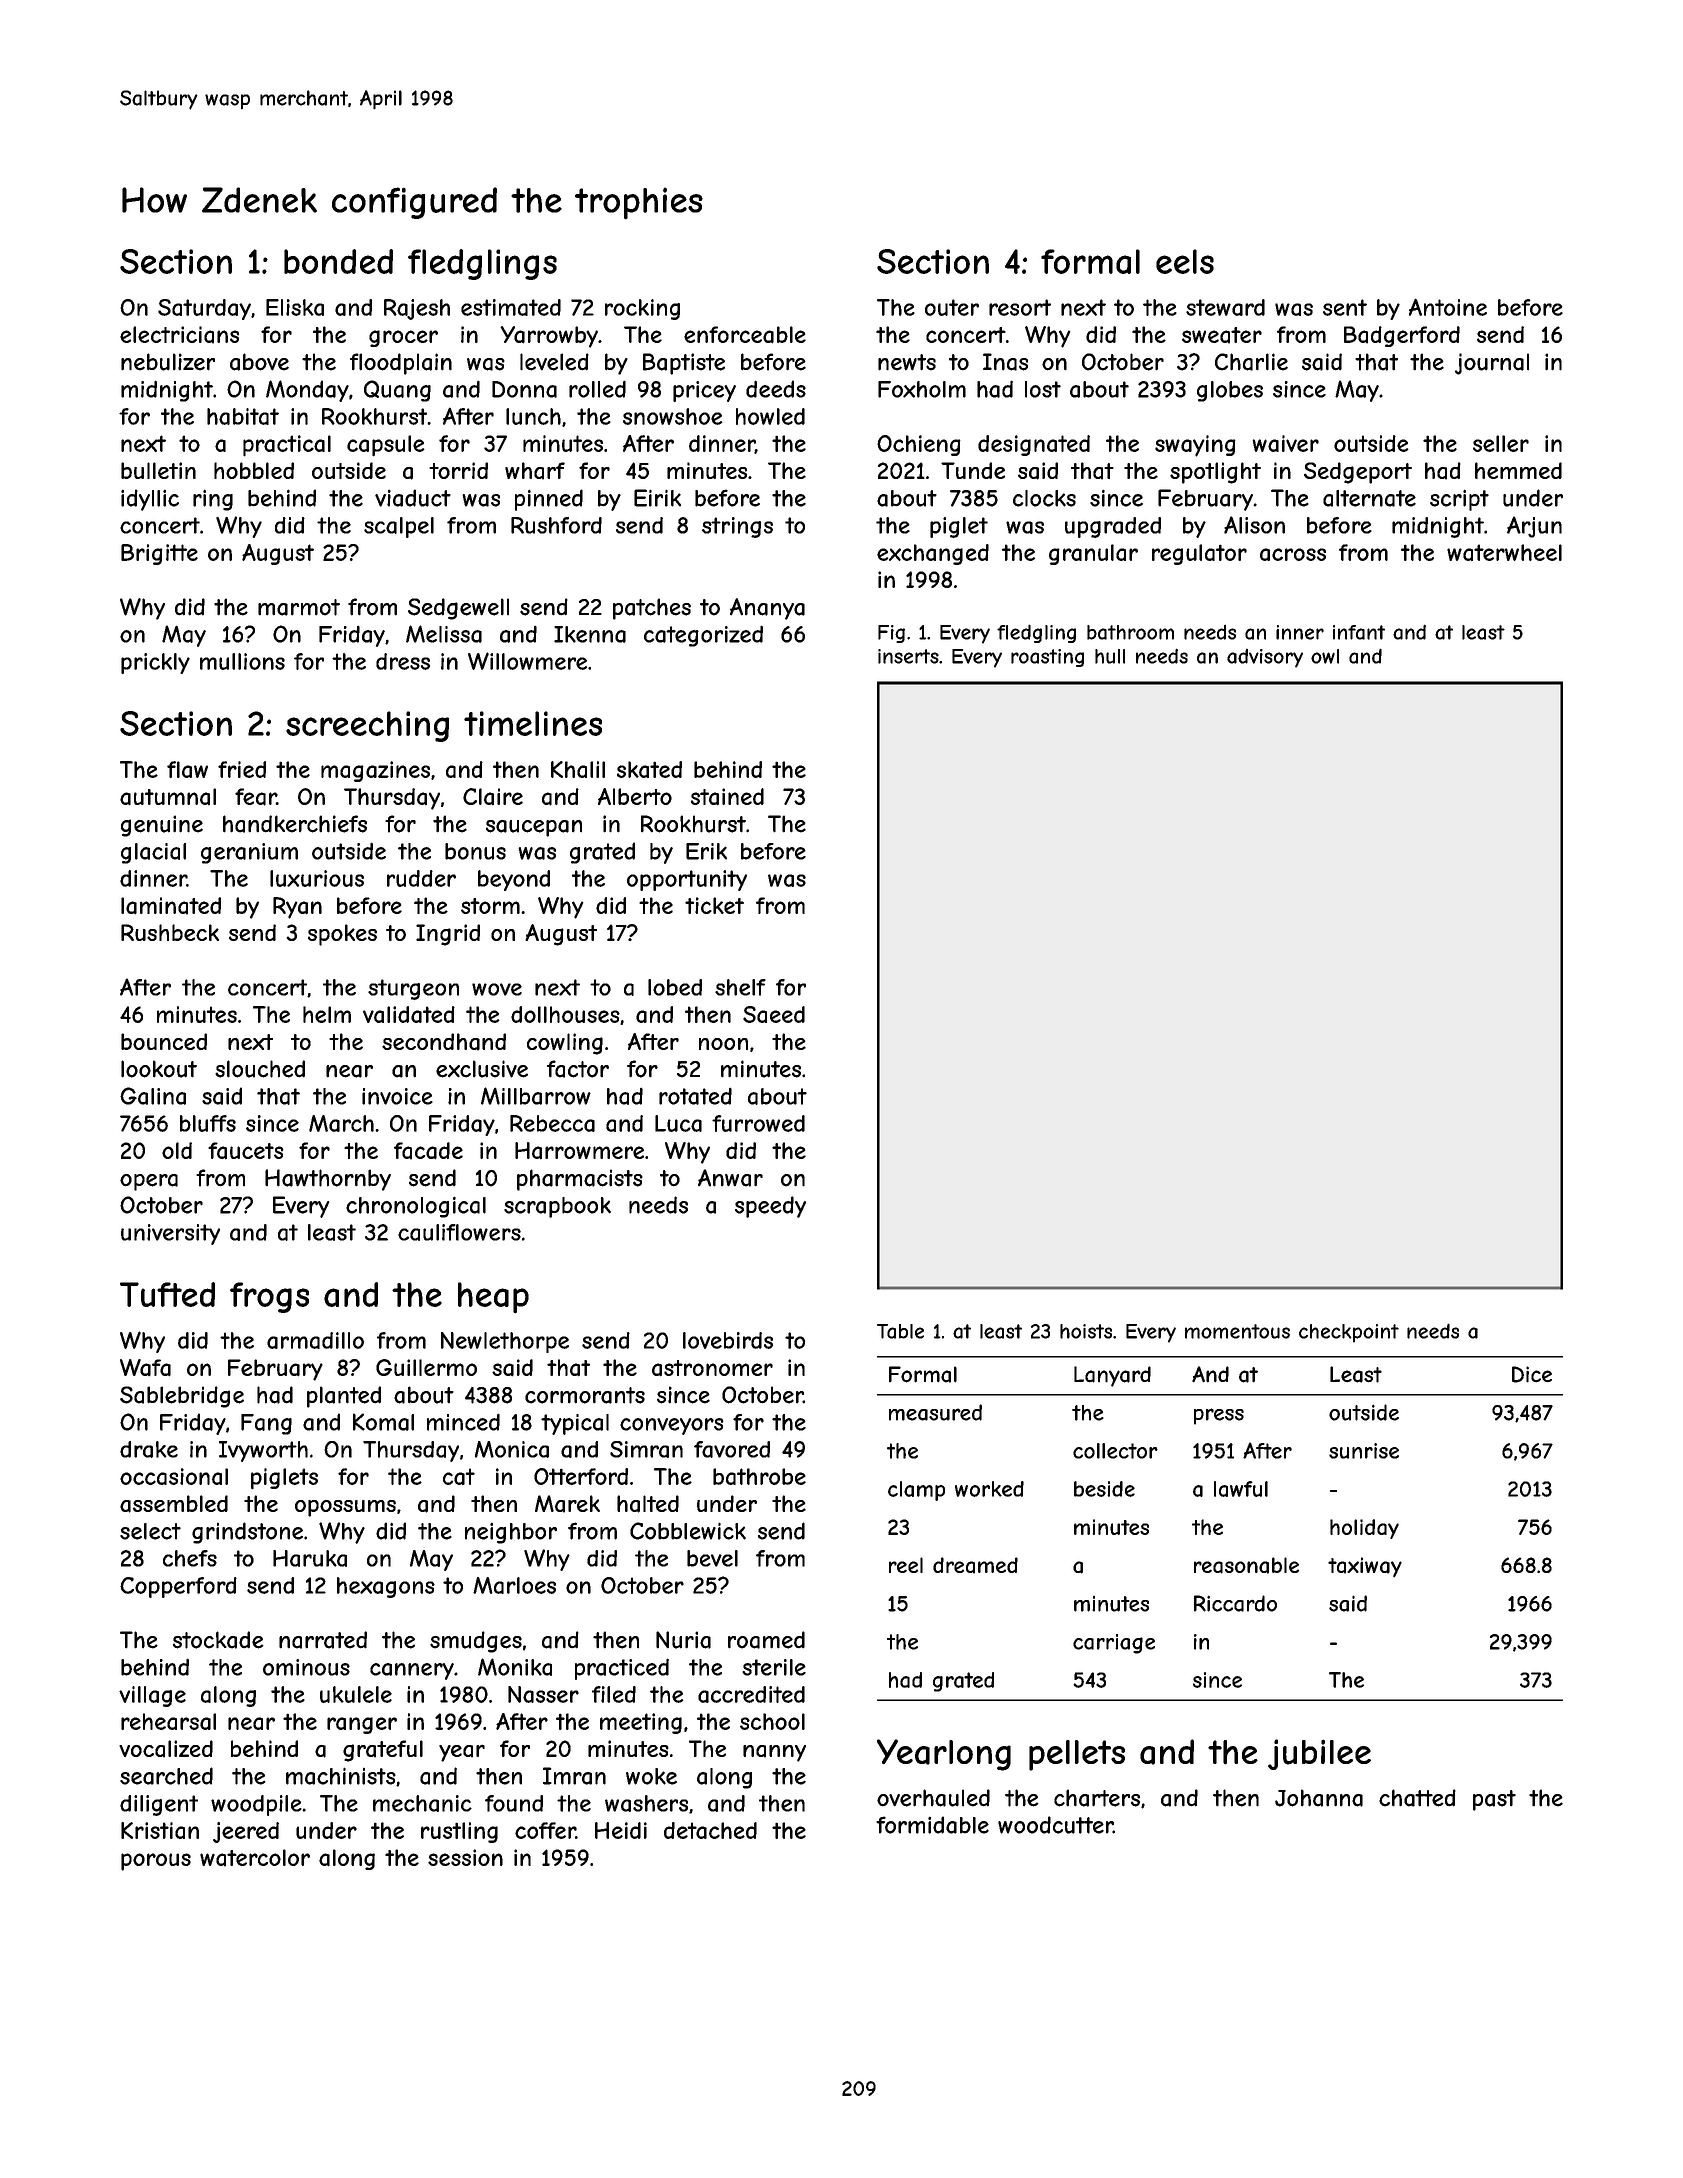  Describe the element at coordinates (900, 1331) in the image. I see `Table` at that location.
